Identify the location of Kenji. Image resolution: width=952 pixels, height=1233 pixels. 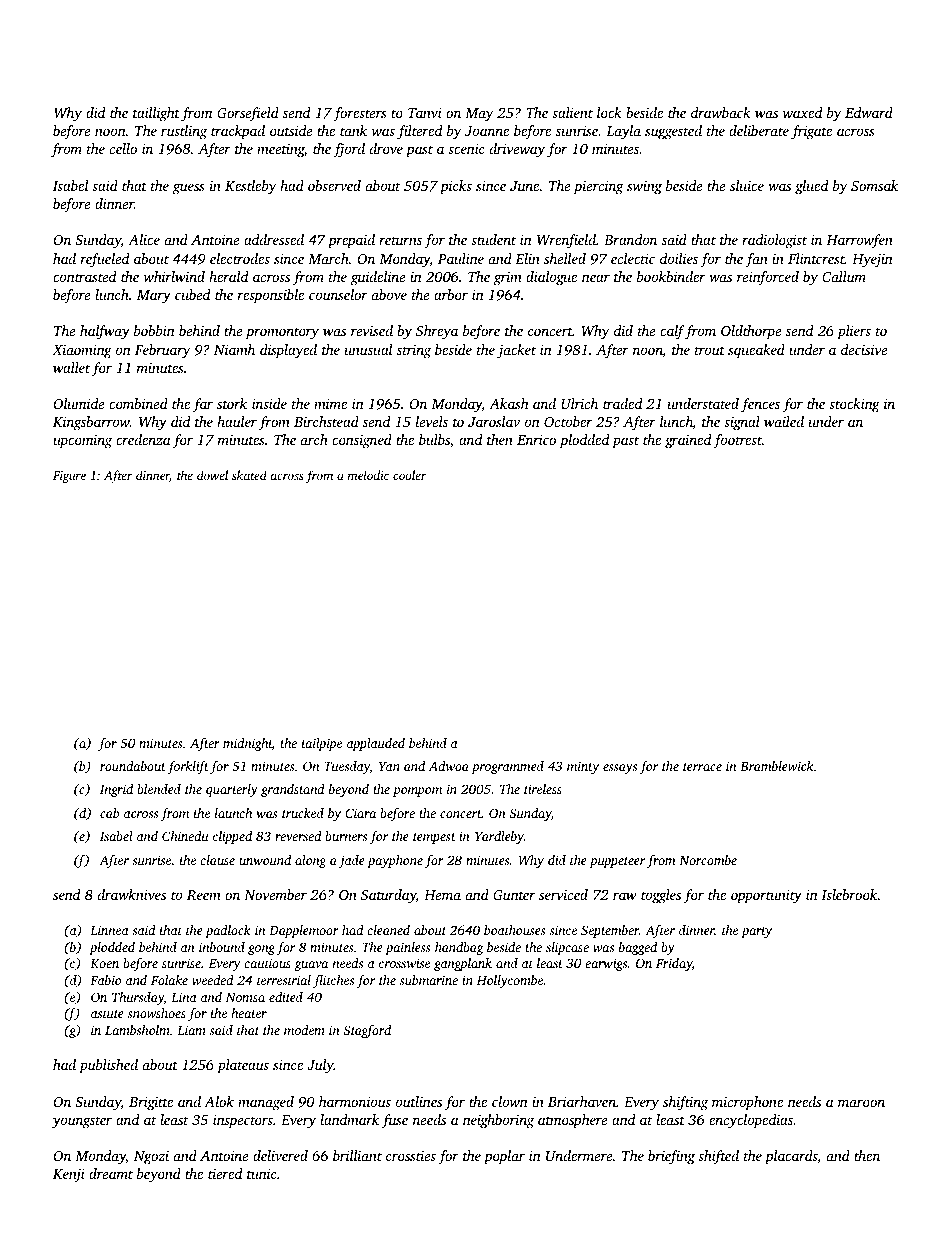
(69, 1176).
